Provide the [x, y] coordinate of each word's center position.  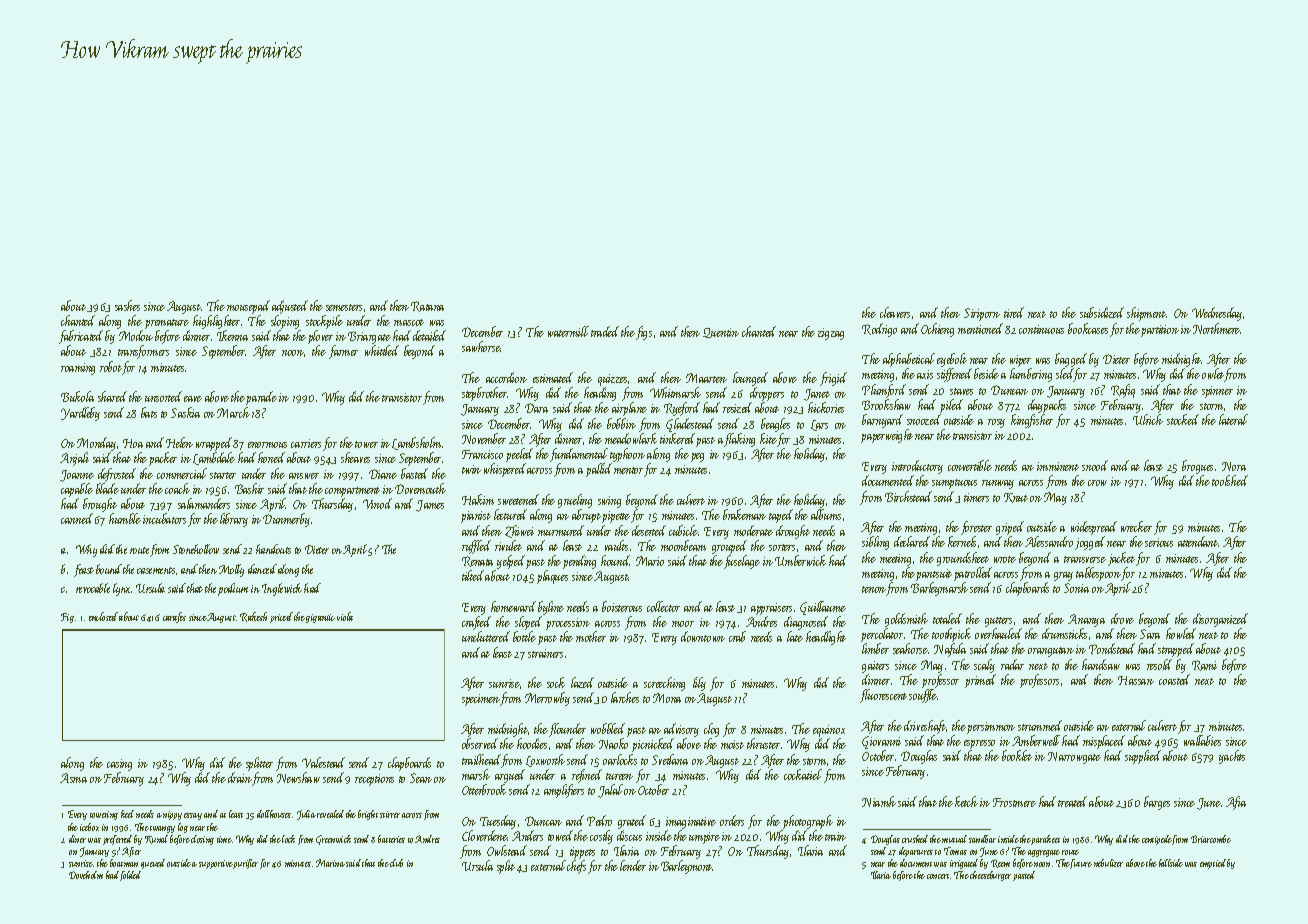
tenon [874, 591]
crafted [476, 623]
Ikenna [232, 335]
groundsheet [963, 559]
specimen [481, 700]
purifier [245, 864]
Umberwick [800, 560]
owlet [1213, 375]
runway [998, 484]
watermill [568, 331]
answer [304, 476]
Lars [819, 425]
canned [77, 518]
